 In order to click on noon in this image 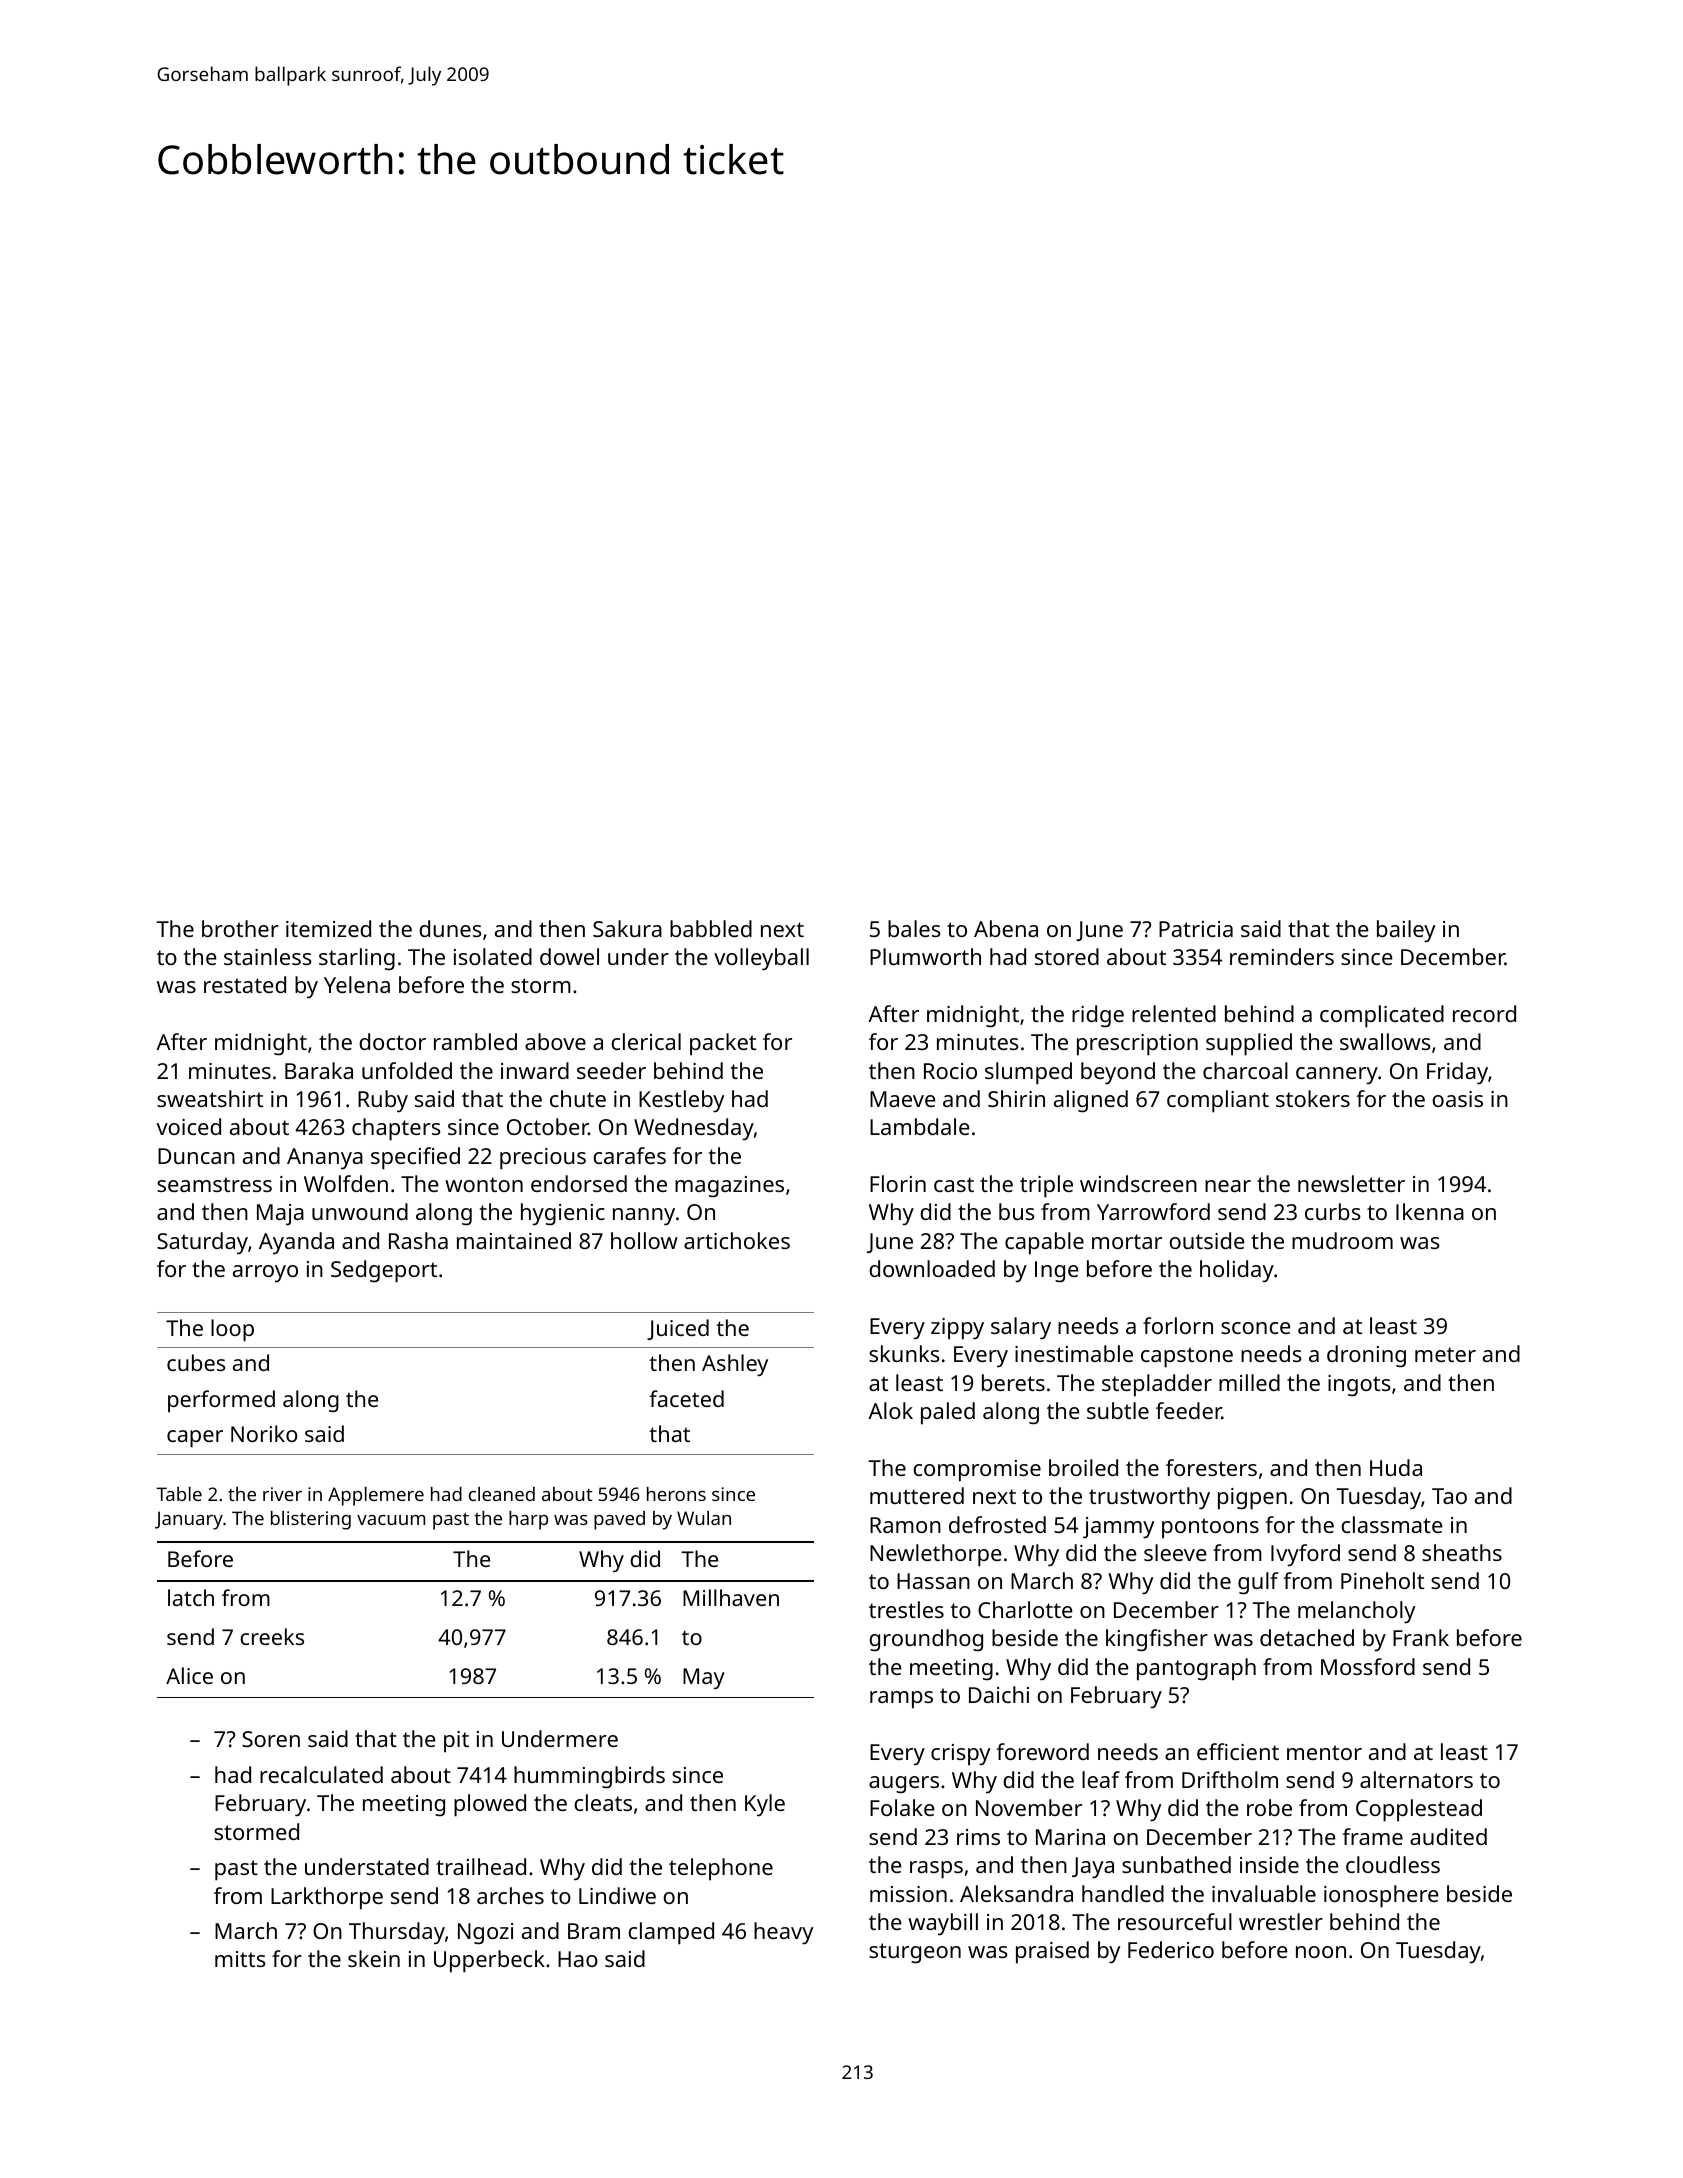, I will do `click(1321, 1952)`.
